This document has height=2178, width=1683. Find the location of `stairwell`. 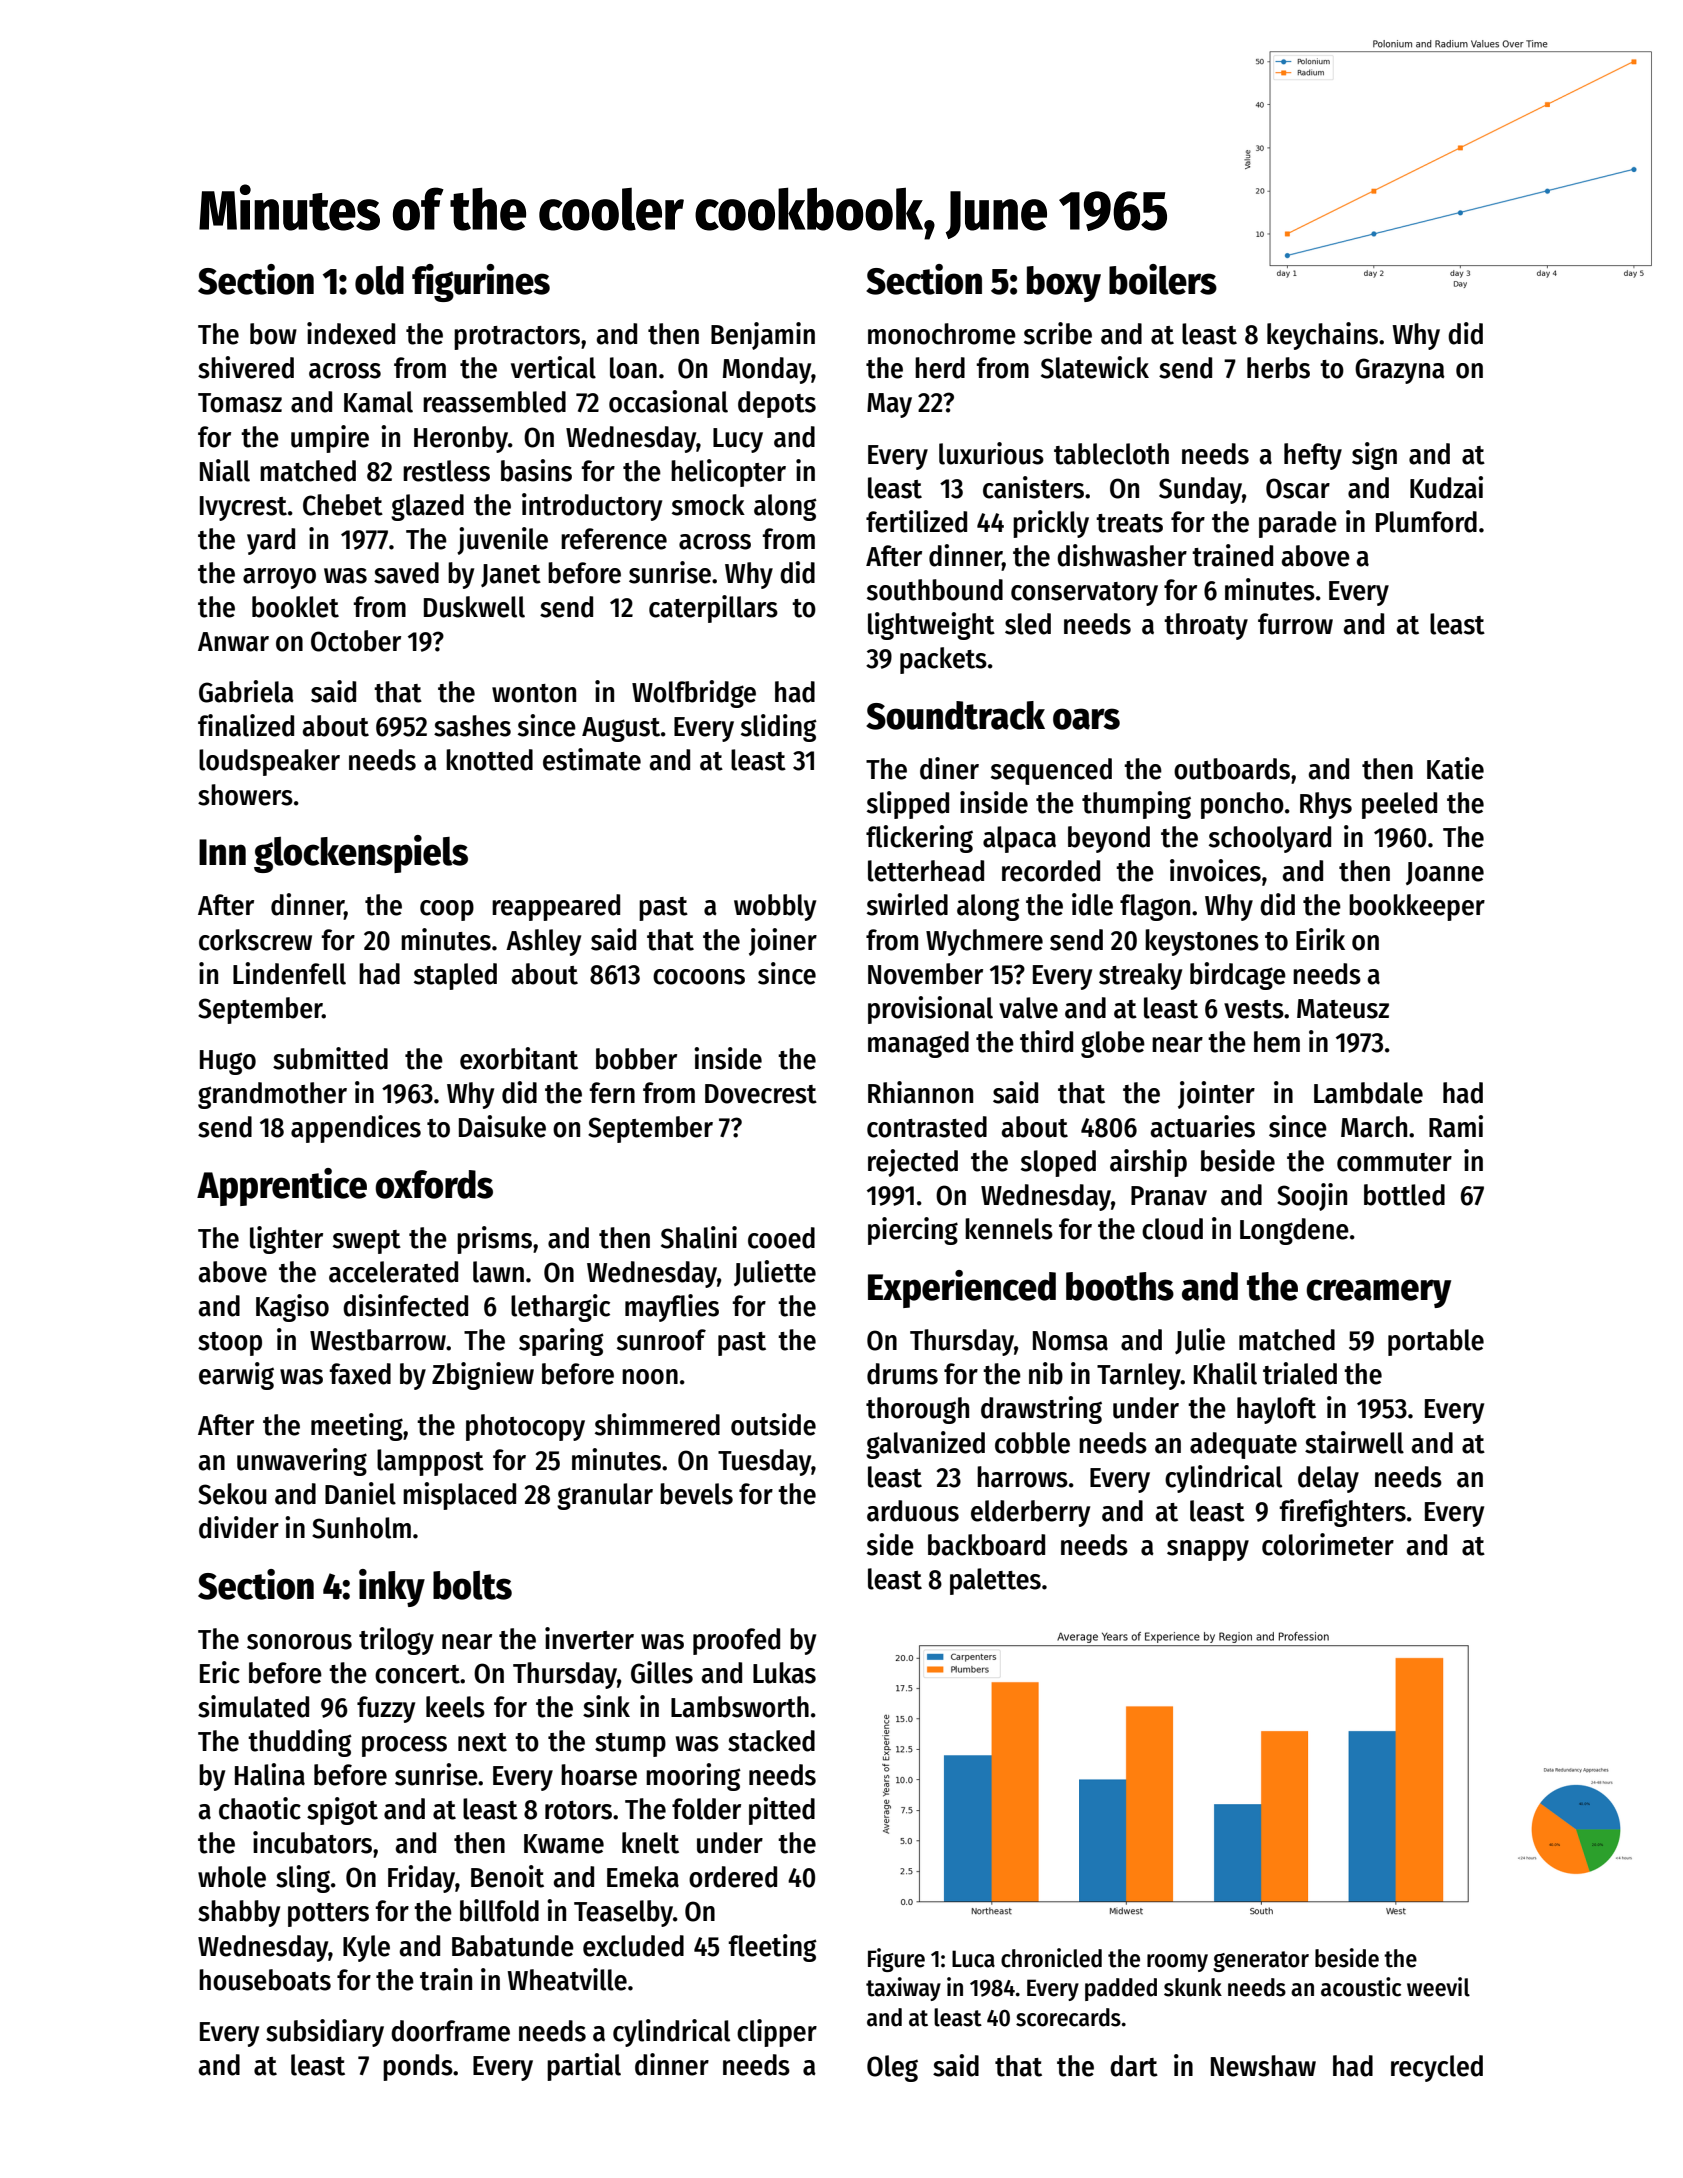

stairwell is located at coordinates (1354, 1442).
